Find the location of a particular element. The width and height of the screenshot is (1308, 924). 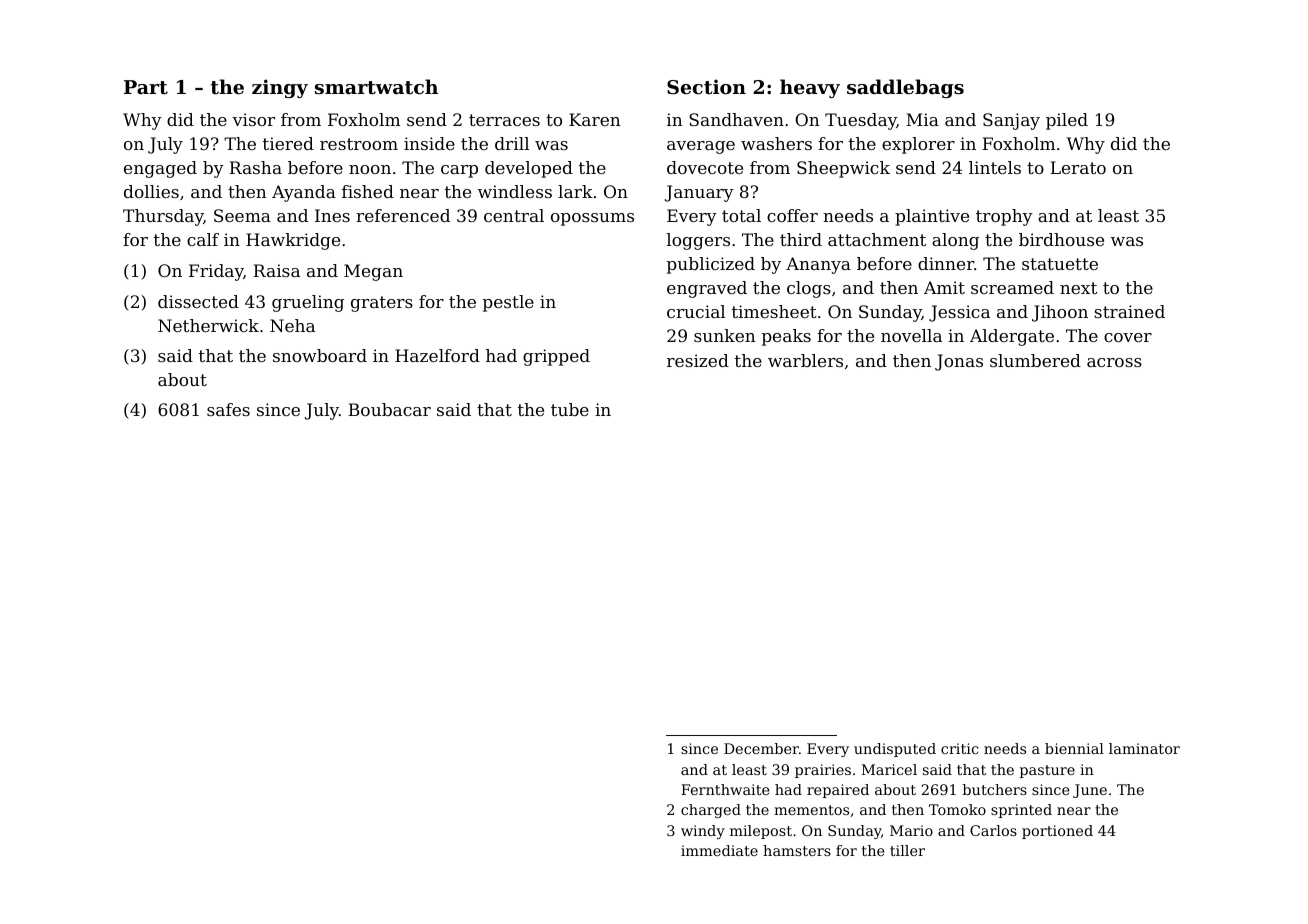

Section is located at coordinates (706, 86).
